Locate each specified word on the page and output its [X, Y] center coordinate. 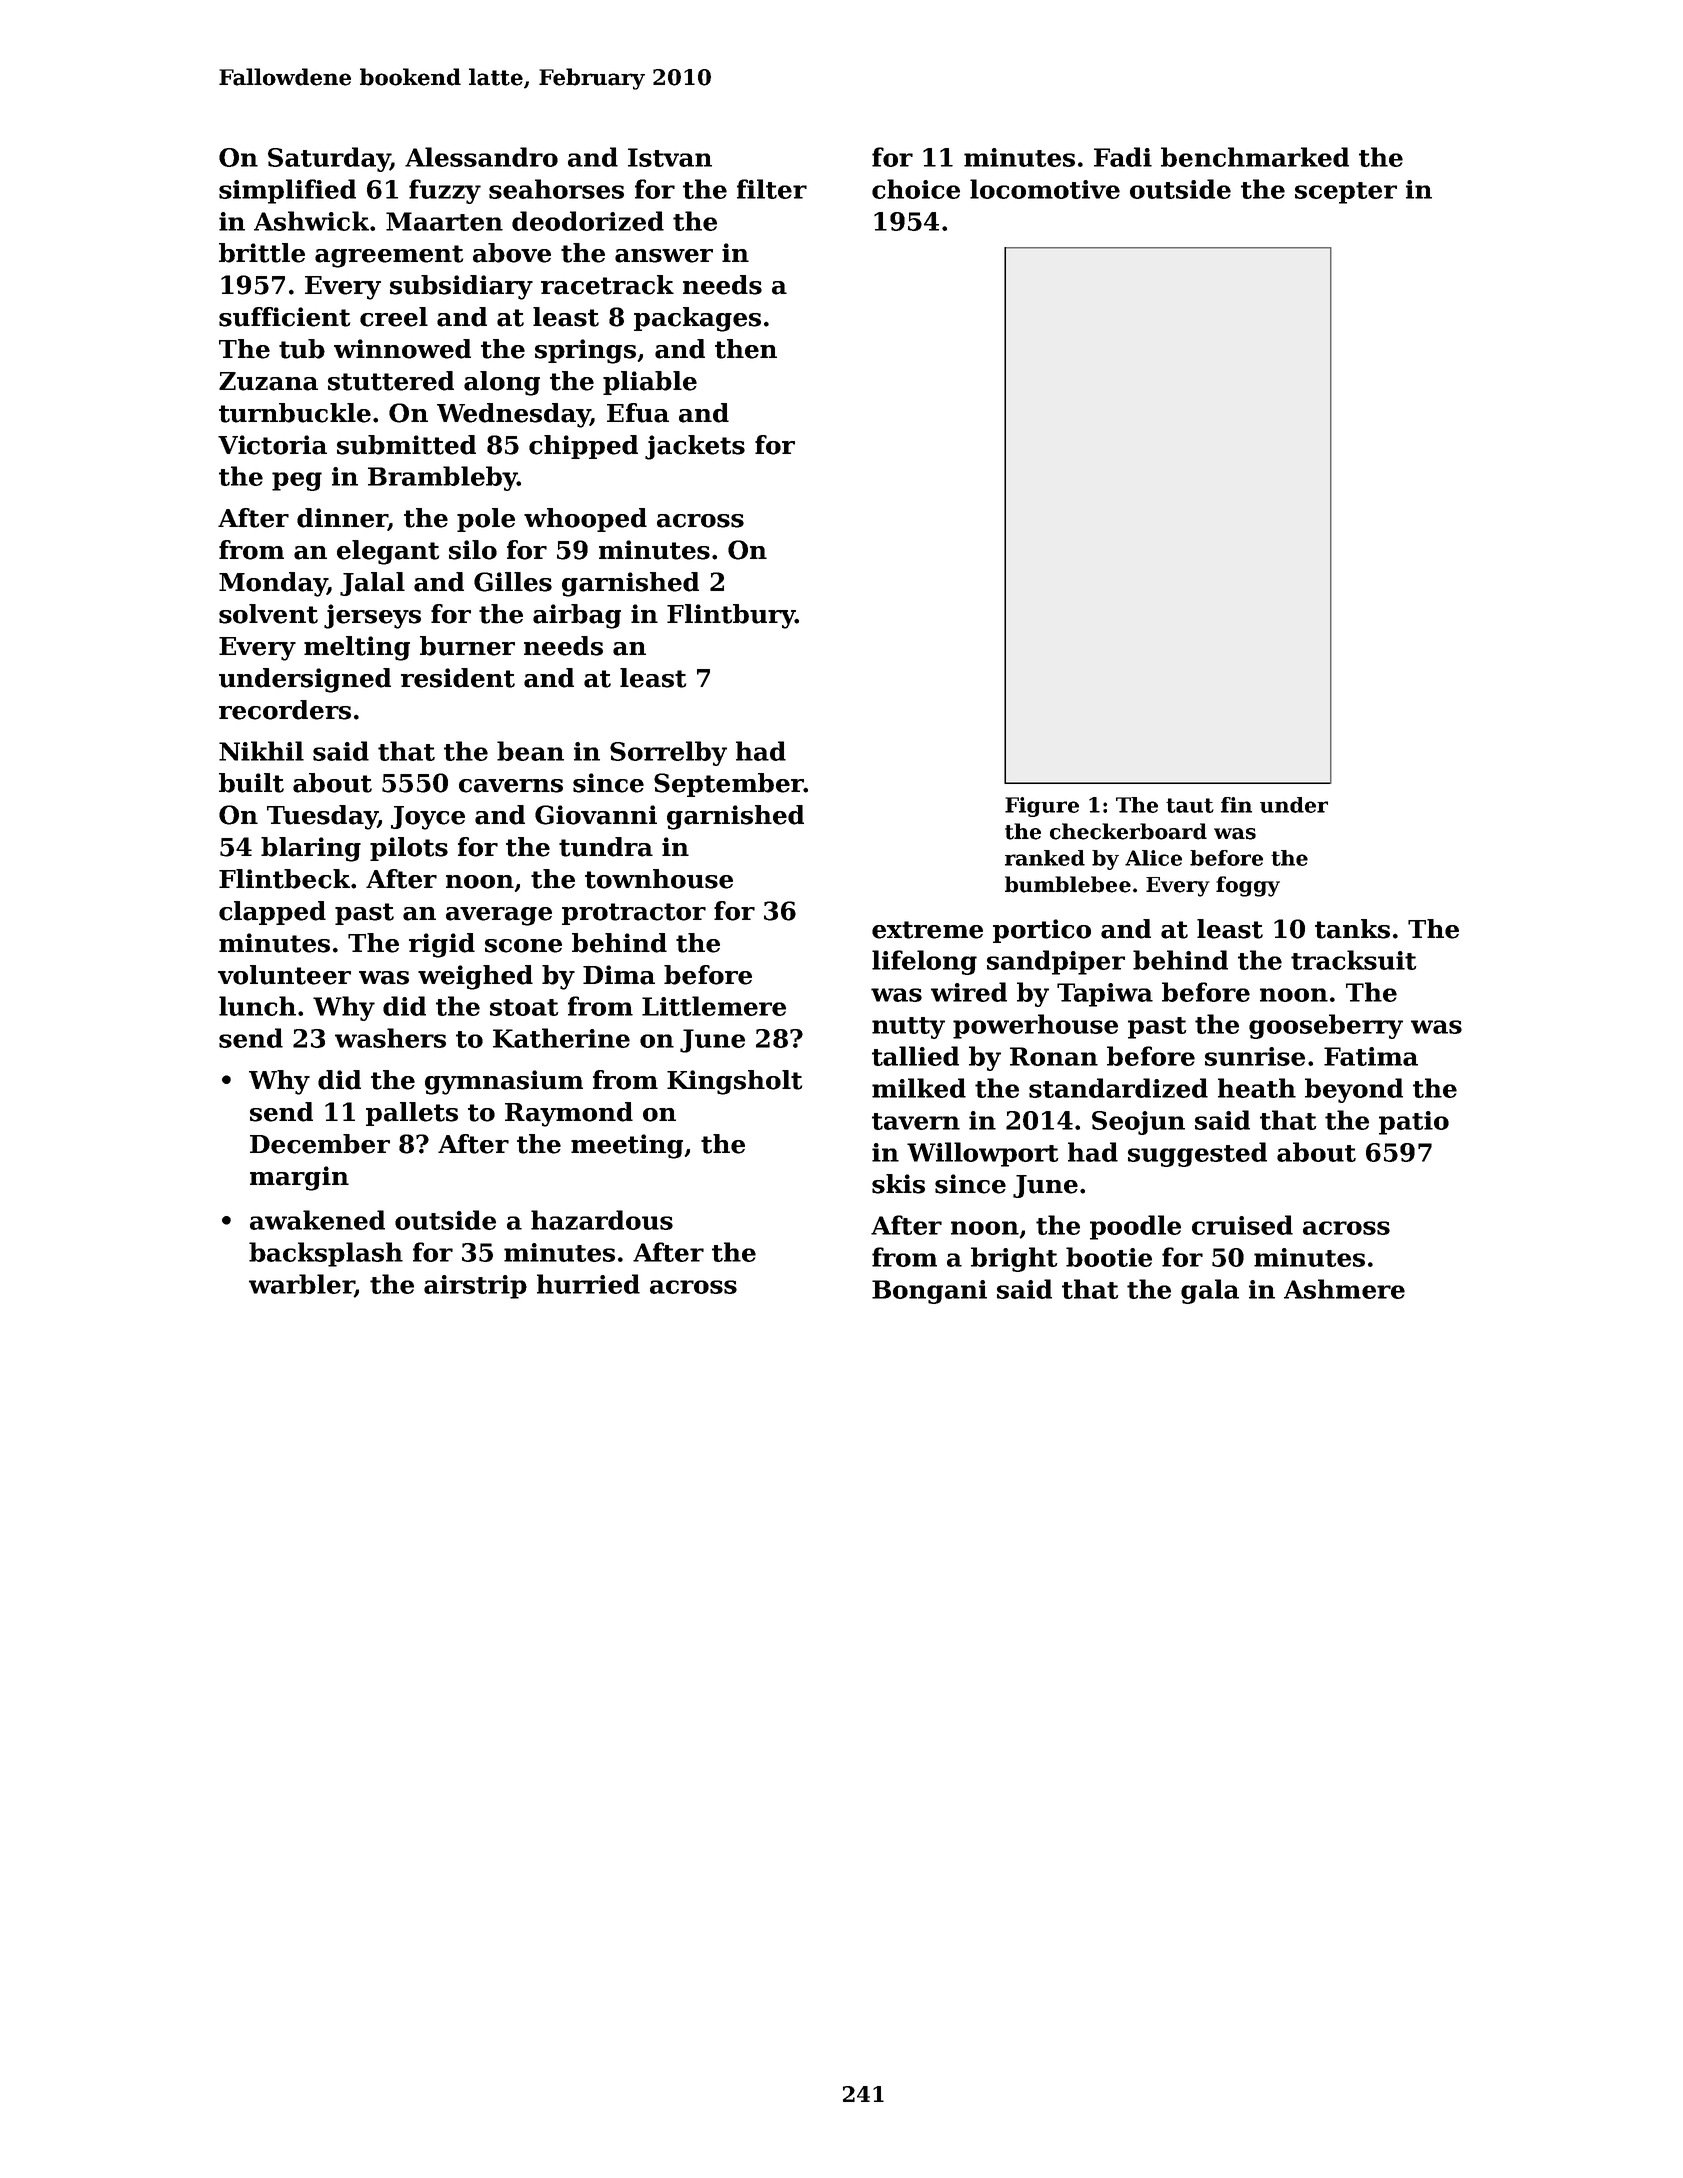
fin [1236, 805]
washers [390, 1038]
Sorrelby [668, 753]
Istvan [670, 157]
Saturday [329, 159]
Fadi [1123, 157]
